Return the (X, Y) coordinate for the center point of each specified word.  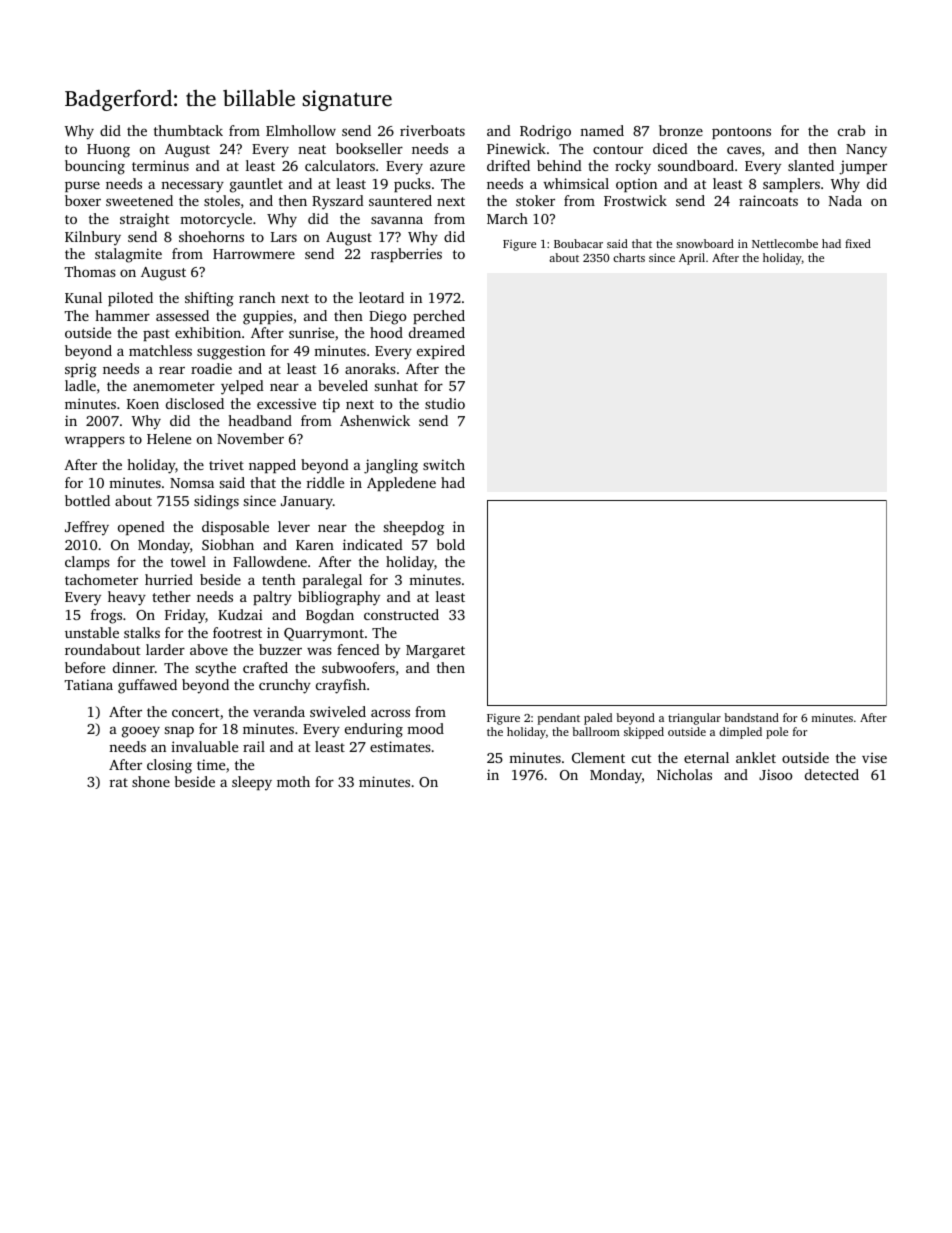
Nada (845, 200)
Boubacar (578, 243)
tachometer (101, 579)
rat (119, 782)
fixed (858, 243)
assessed (182, 315)
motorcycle (216, 220)
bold (451, 544)
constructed (401, 614)
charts (629, 257)
